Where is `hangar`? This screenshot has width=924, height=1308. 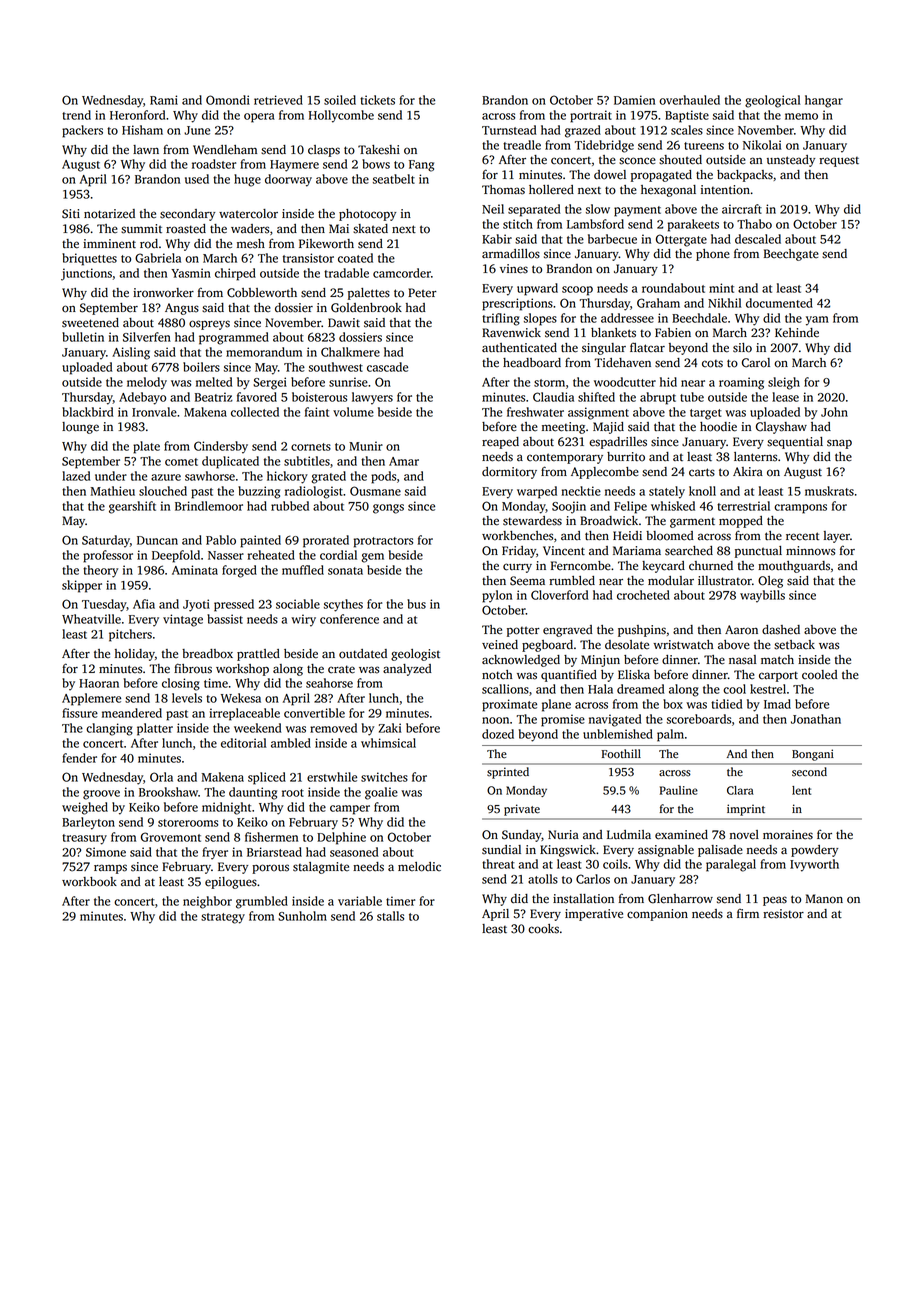
hangar is located at coordinates (824, 101).
